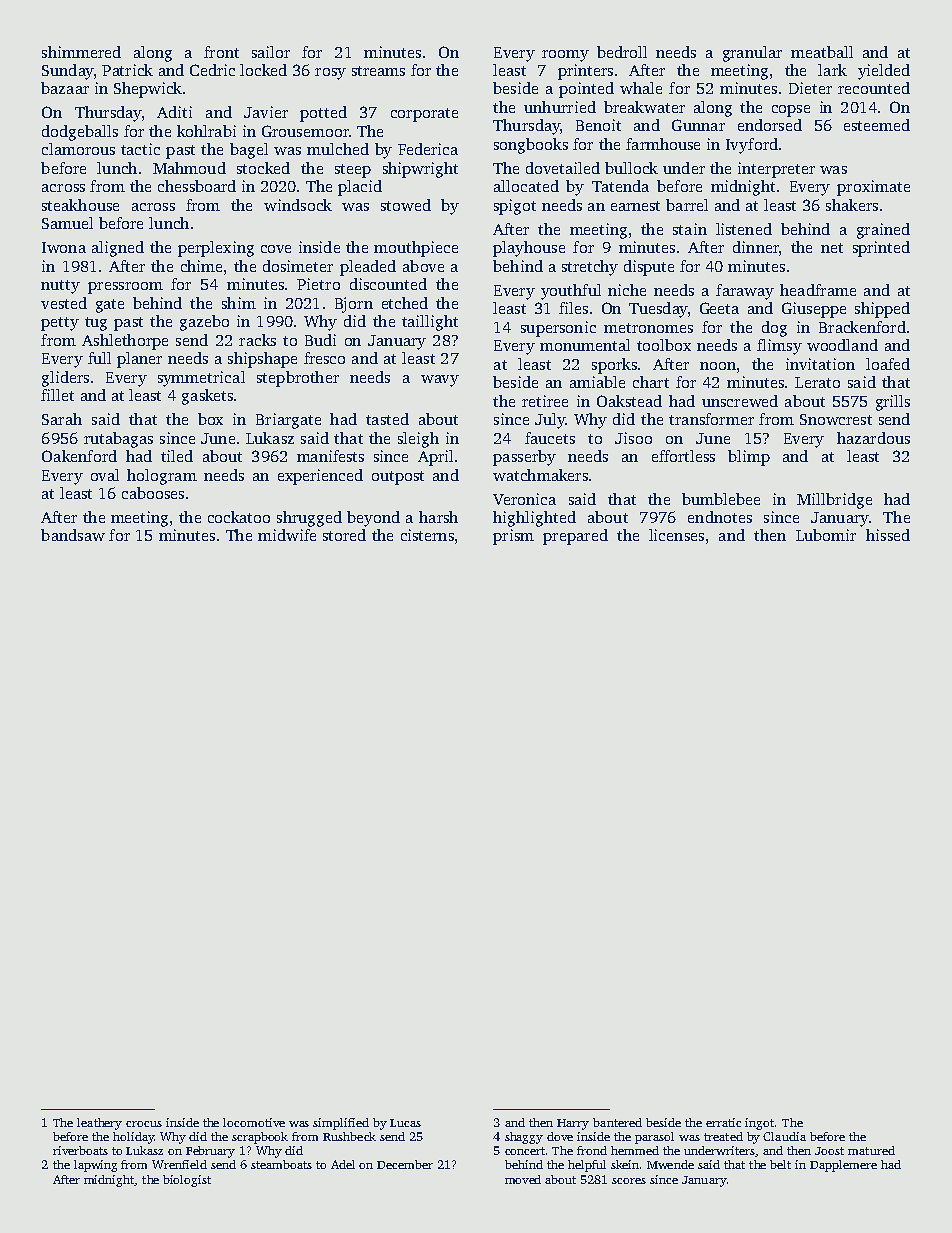 Image resolution: width=952 pixels, height=1233 pixels. I want to click on supersonic, so click(558, 329).
